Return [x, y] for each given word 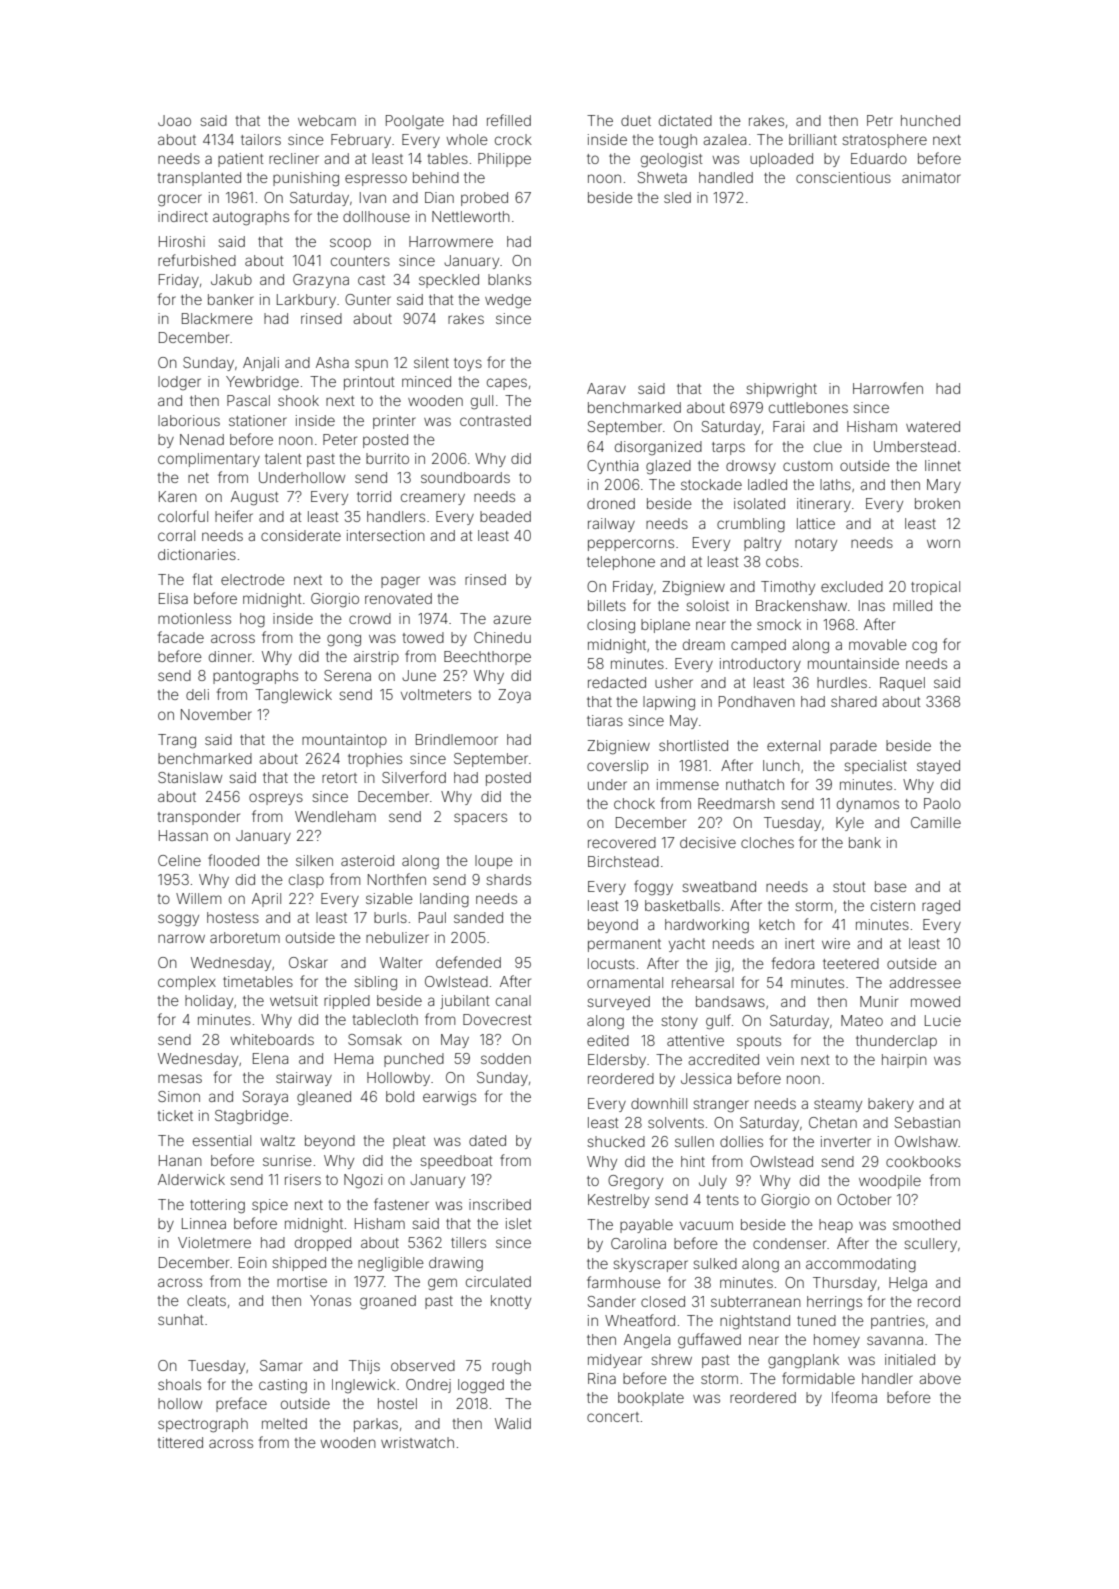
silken [314, 860]
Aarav [606, 388]
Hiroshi [182, 241]
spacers [480, 819]
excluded [852, 586]
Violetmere [214, 1242]
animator [931, 177]
